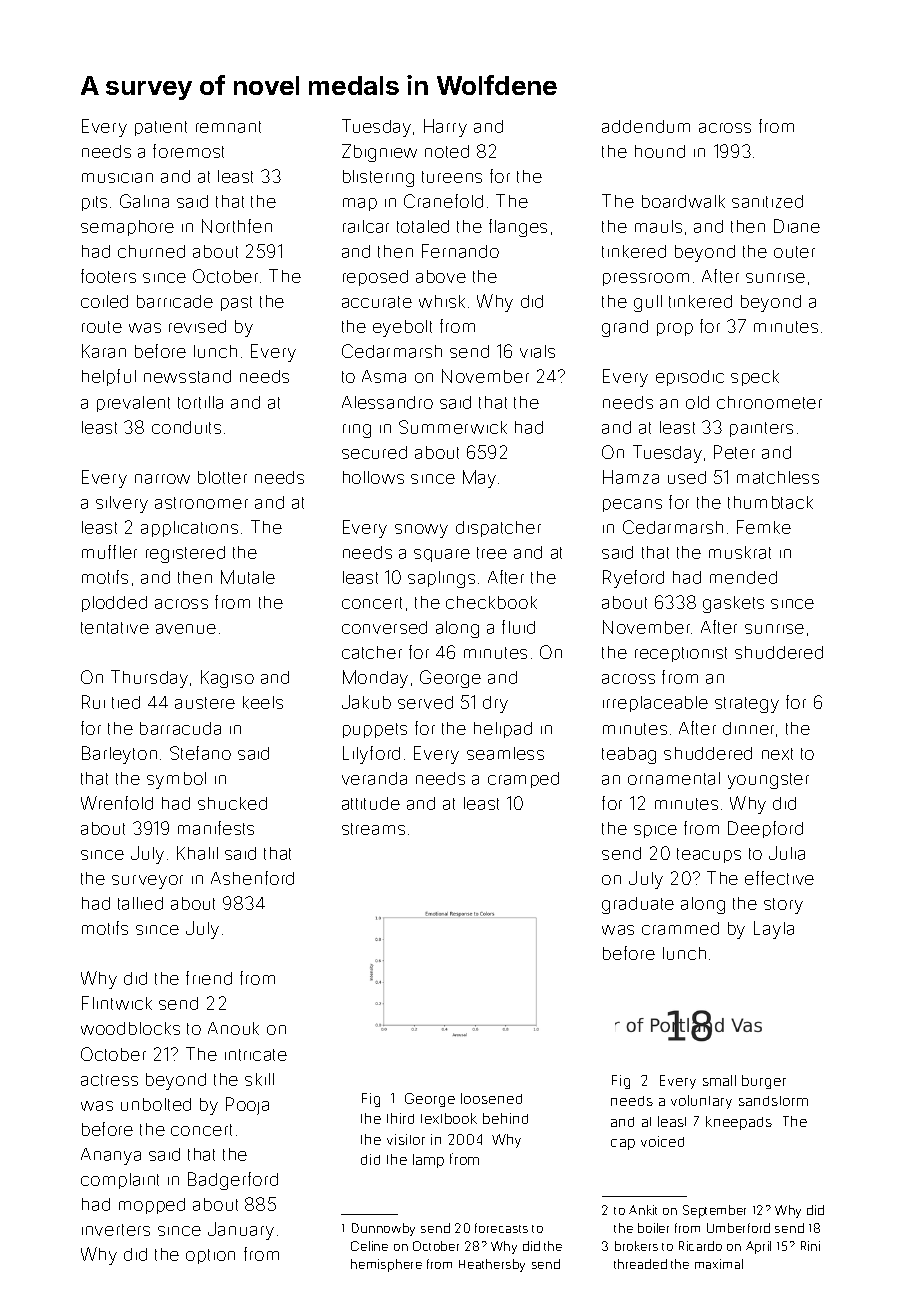 The width and height of the screenshot is (908, 1316). I want to click on Heathersby, so click(492, 1265).
